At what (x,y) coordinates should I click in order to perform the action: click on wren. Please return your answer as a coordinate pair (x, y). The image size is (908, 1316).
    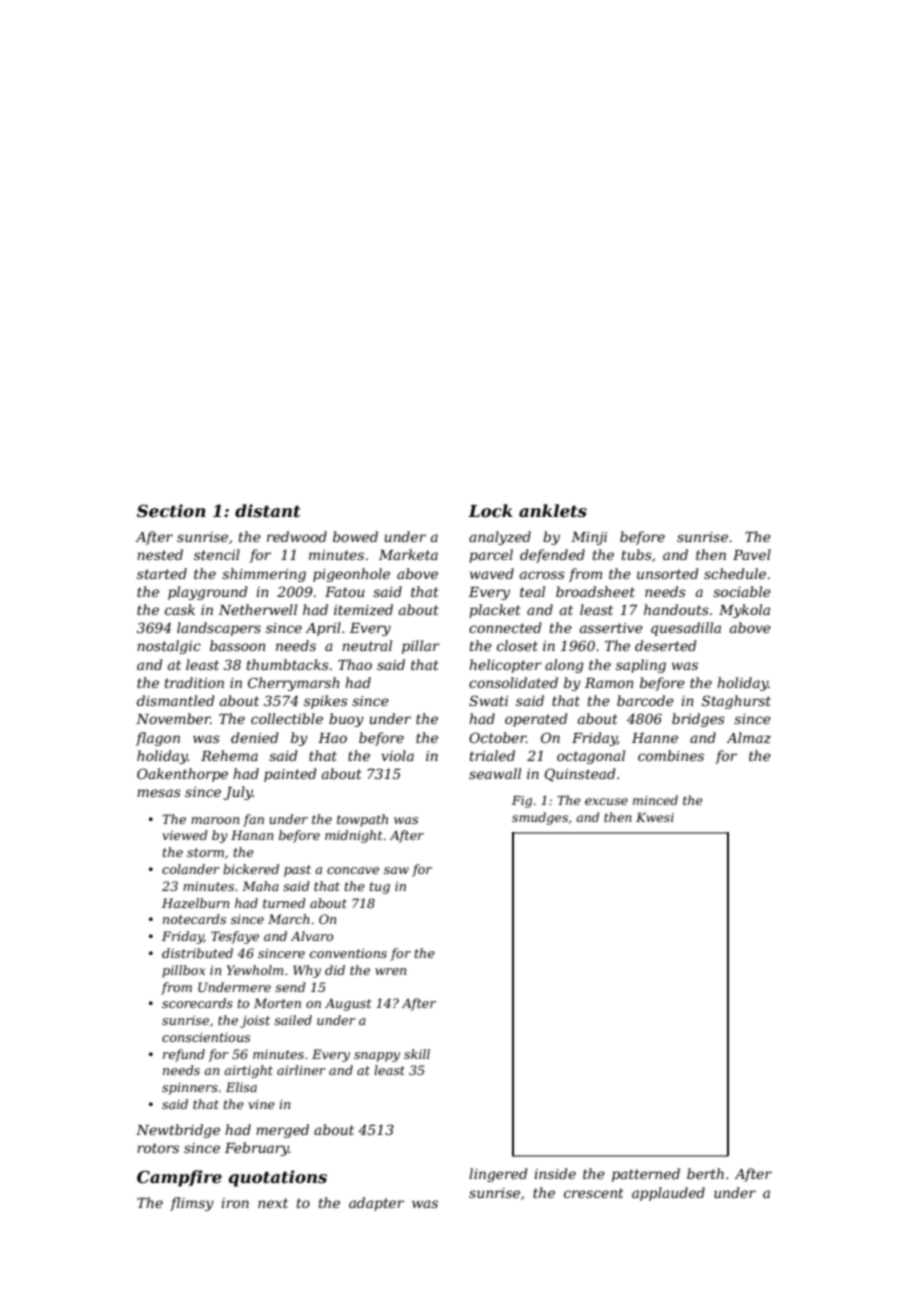
    Looking at the image, I should click on (390, 971).
